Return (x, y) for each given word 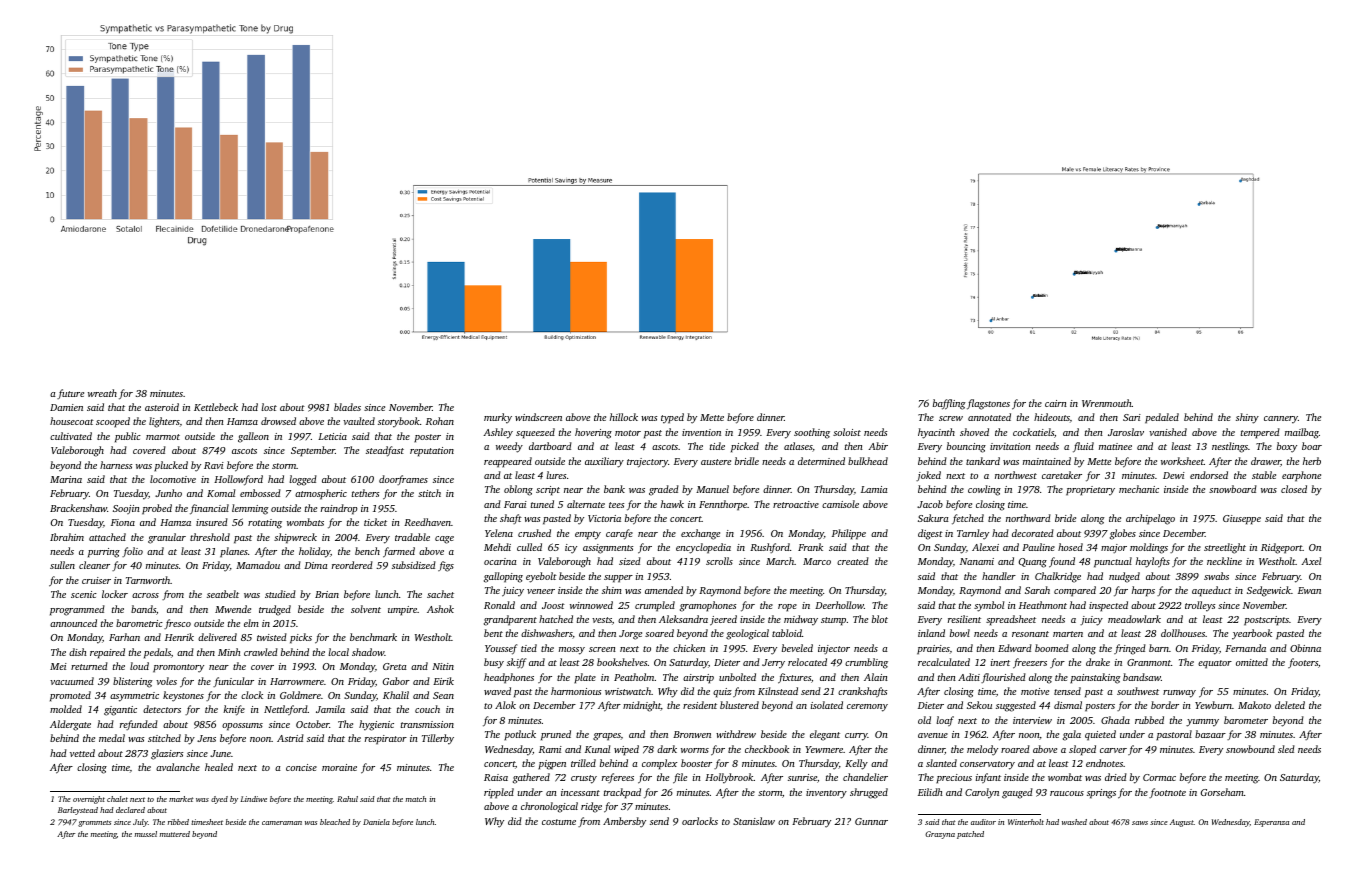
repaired (107, 653)
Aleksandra (683, 619)
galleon (253, 437)
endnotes (1104, 763)
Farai (515, 504)
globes (1123, 534)
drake (1098, 662)
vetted (82, 753)
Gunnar (871, 821)
